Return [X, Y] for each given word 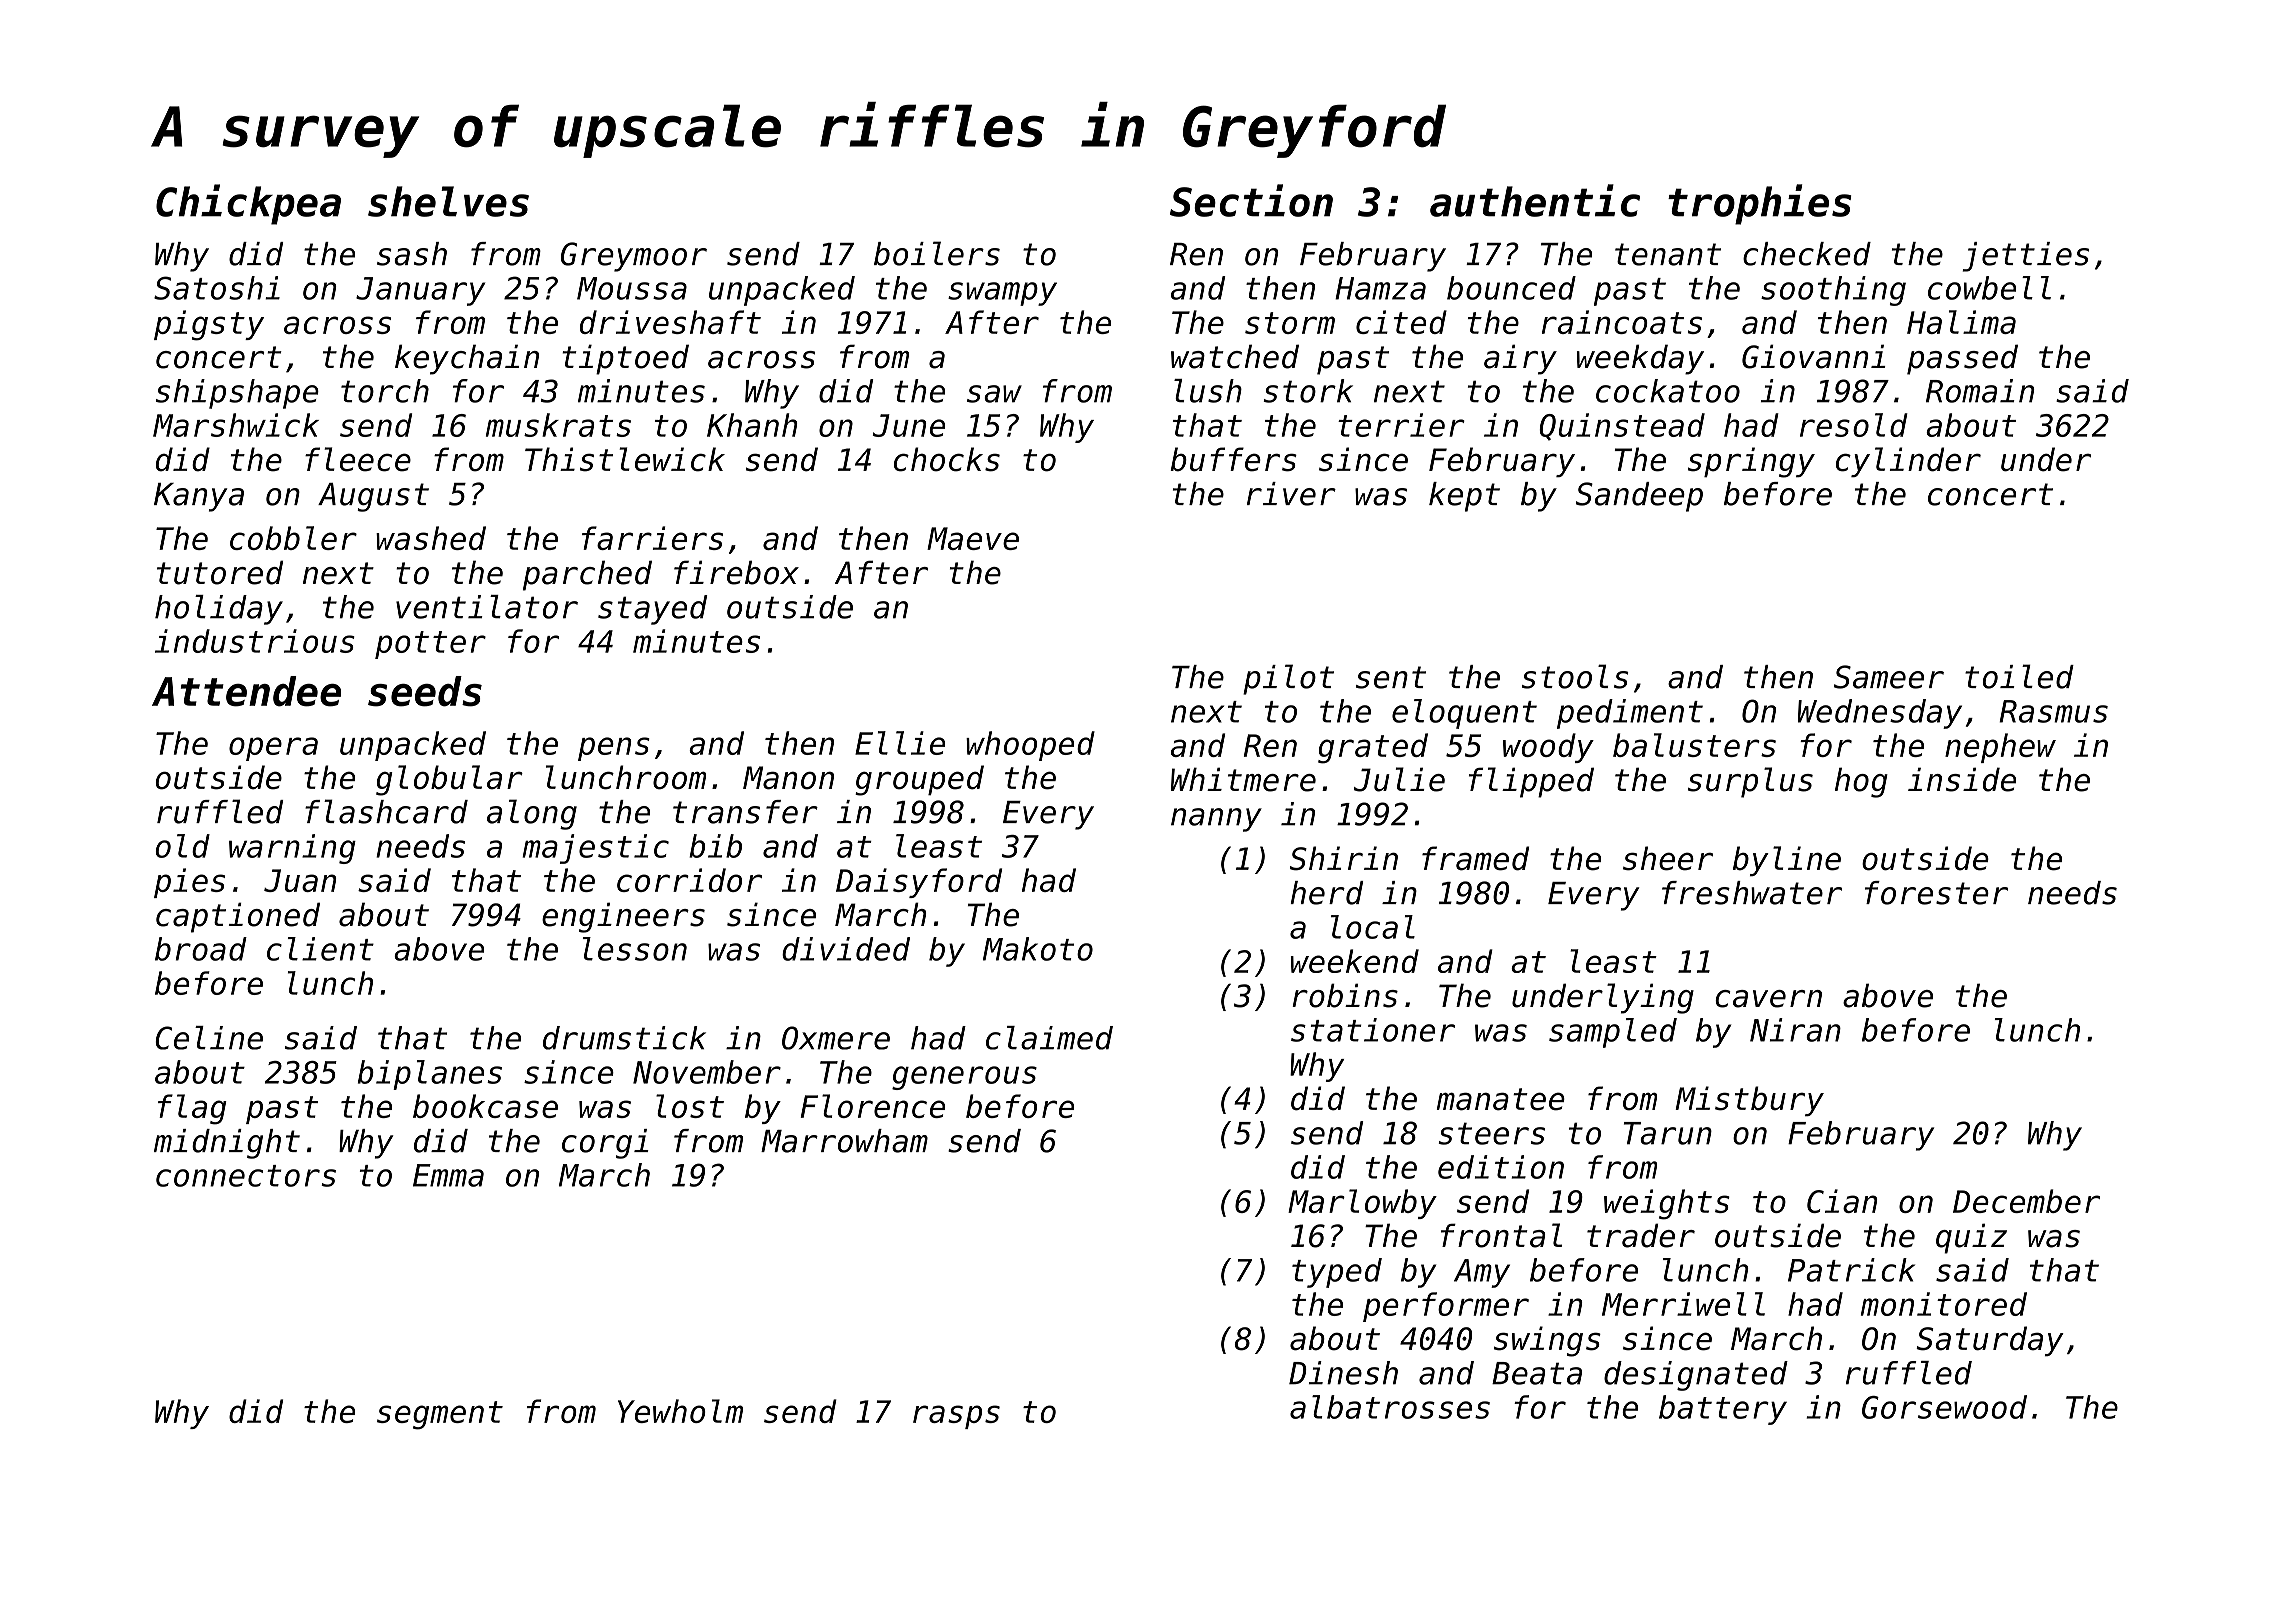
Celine [209, 1038]
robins [1345, 995]
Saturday [1990, 1341]
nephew [2000, 748]
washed [431, 538]
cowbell [1989, 288]
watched [1235, 356]
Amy [1482, 1273]
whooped [1030, 746]
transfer [745, 812]
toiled [2019, 676]
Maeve [973, 538]
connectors [246, 1176]
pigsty [209, 325]
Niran [1795, 1030]
